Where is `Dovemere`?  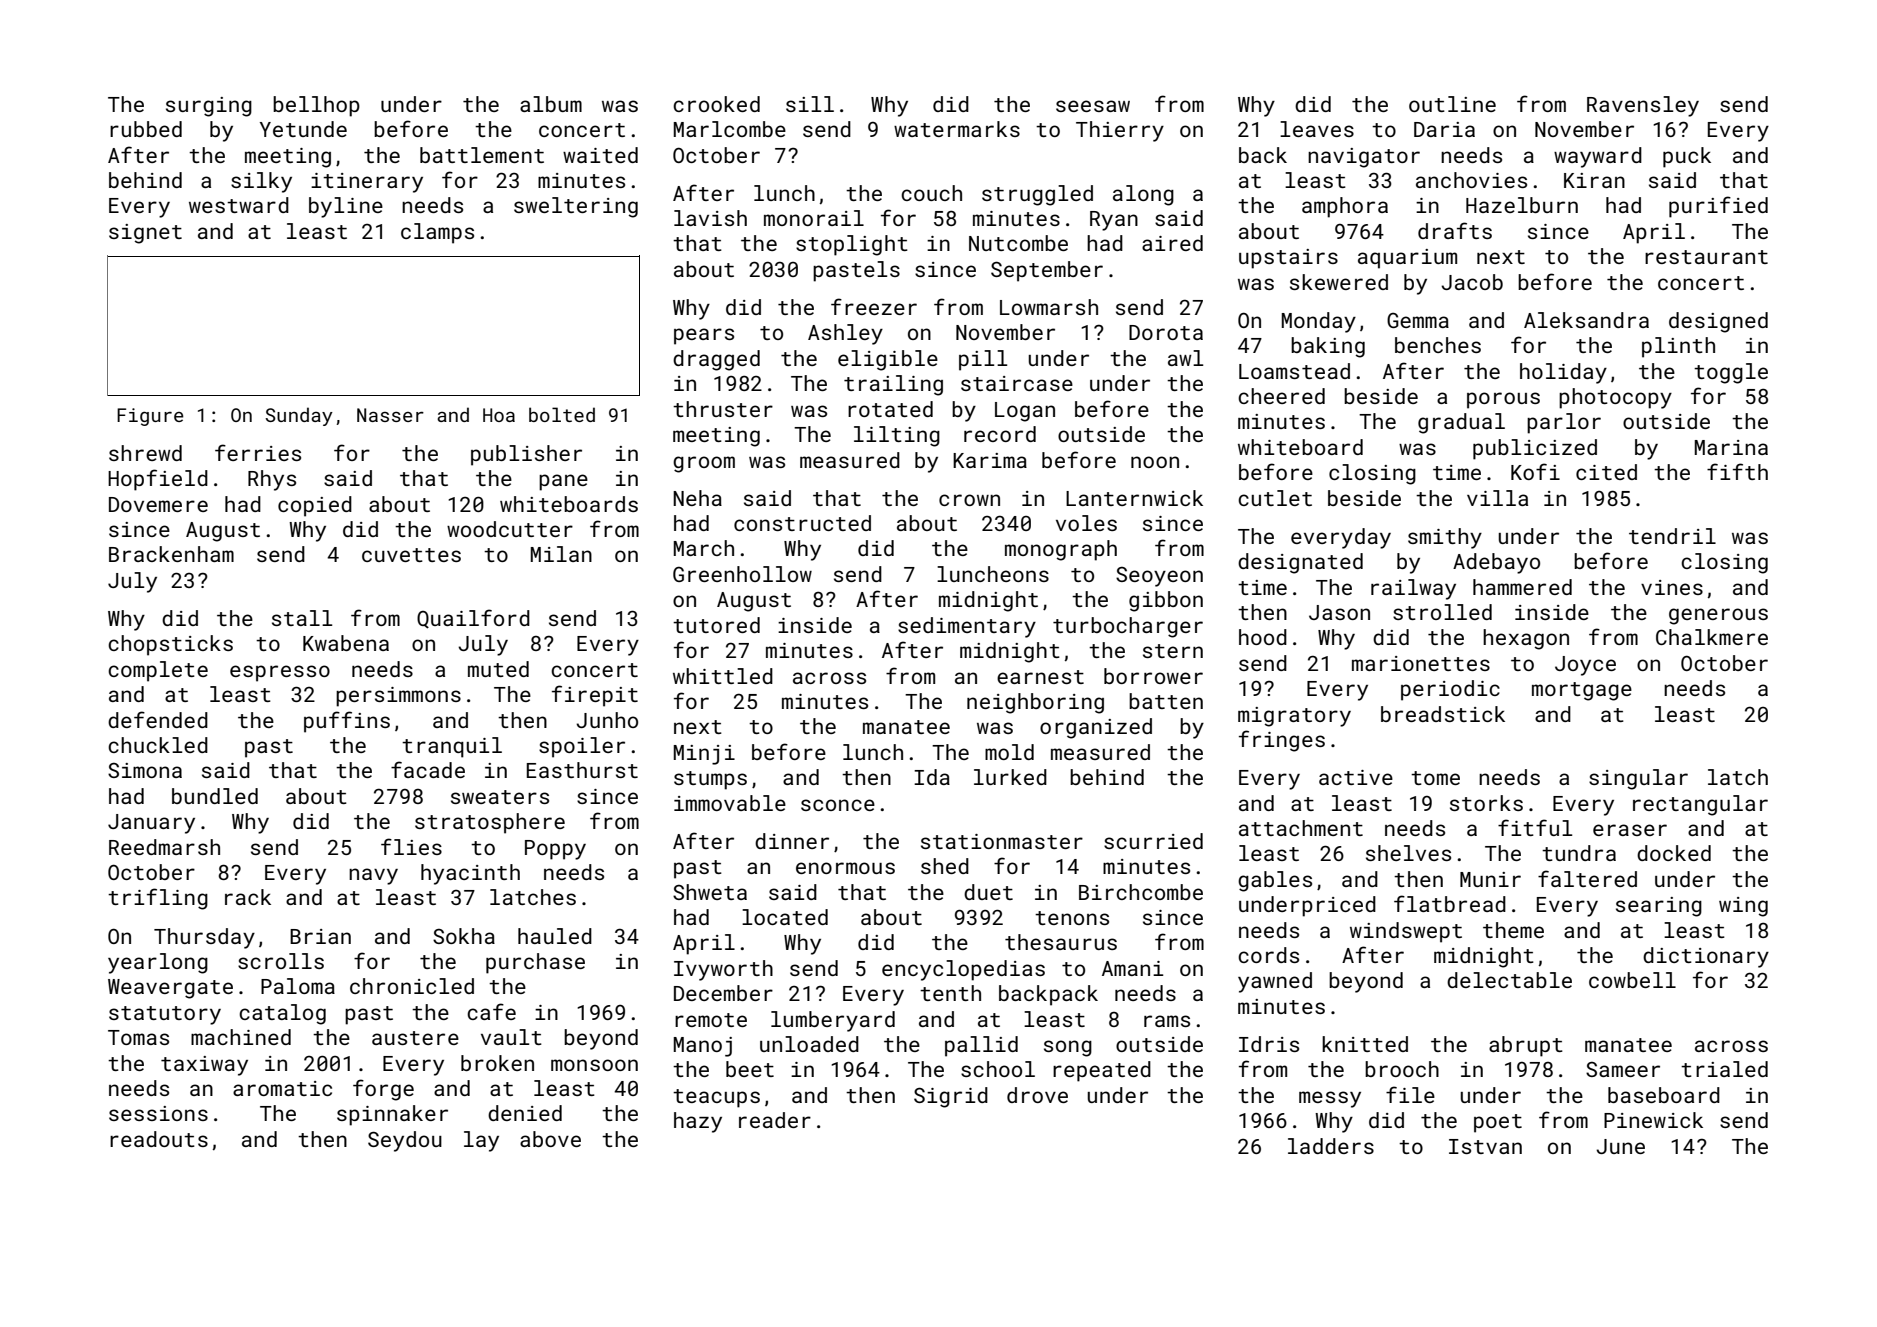
Dovemere is located at coordinates (158, 504).
